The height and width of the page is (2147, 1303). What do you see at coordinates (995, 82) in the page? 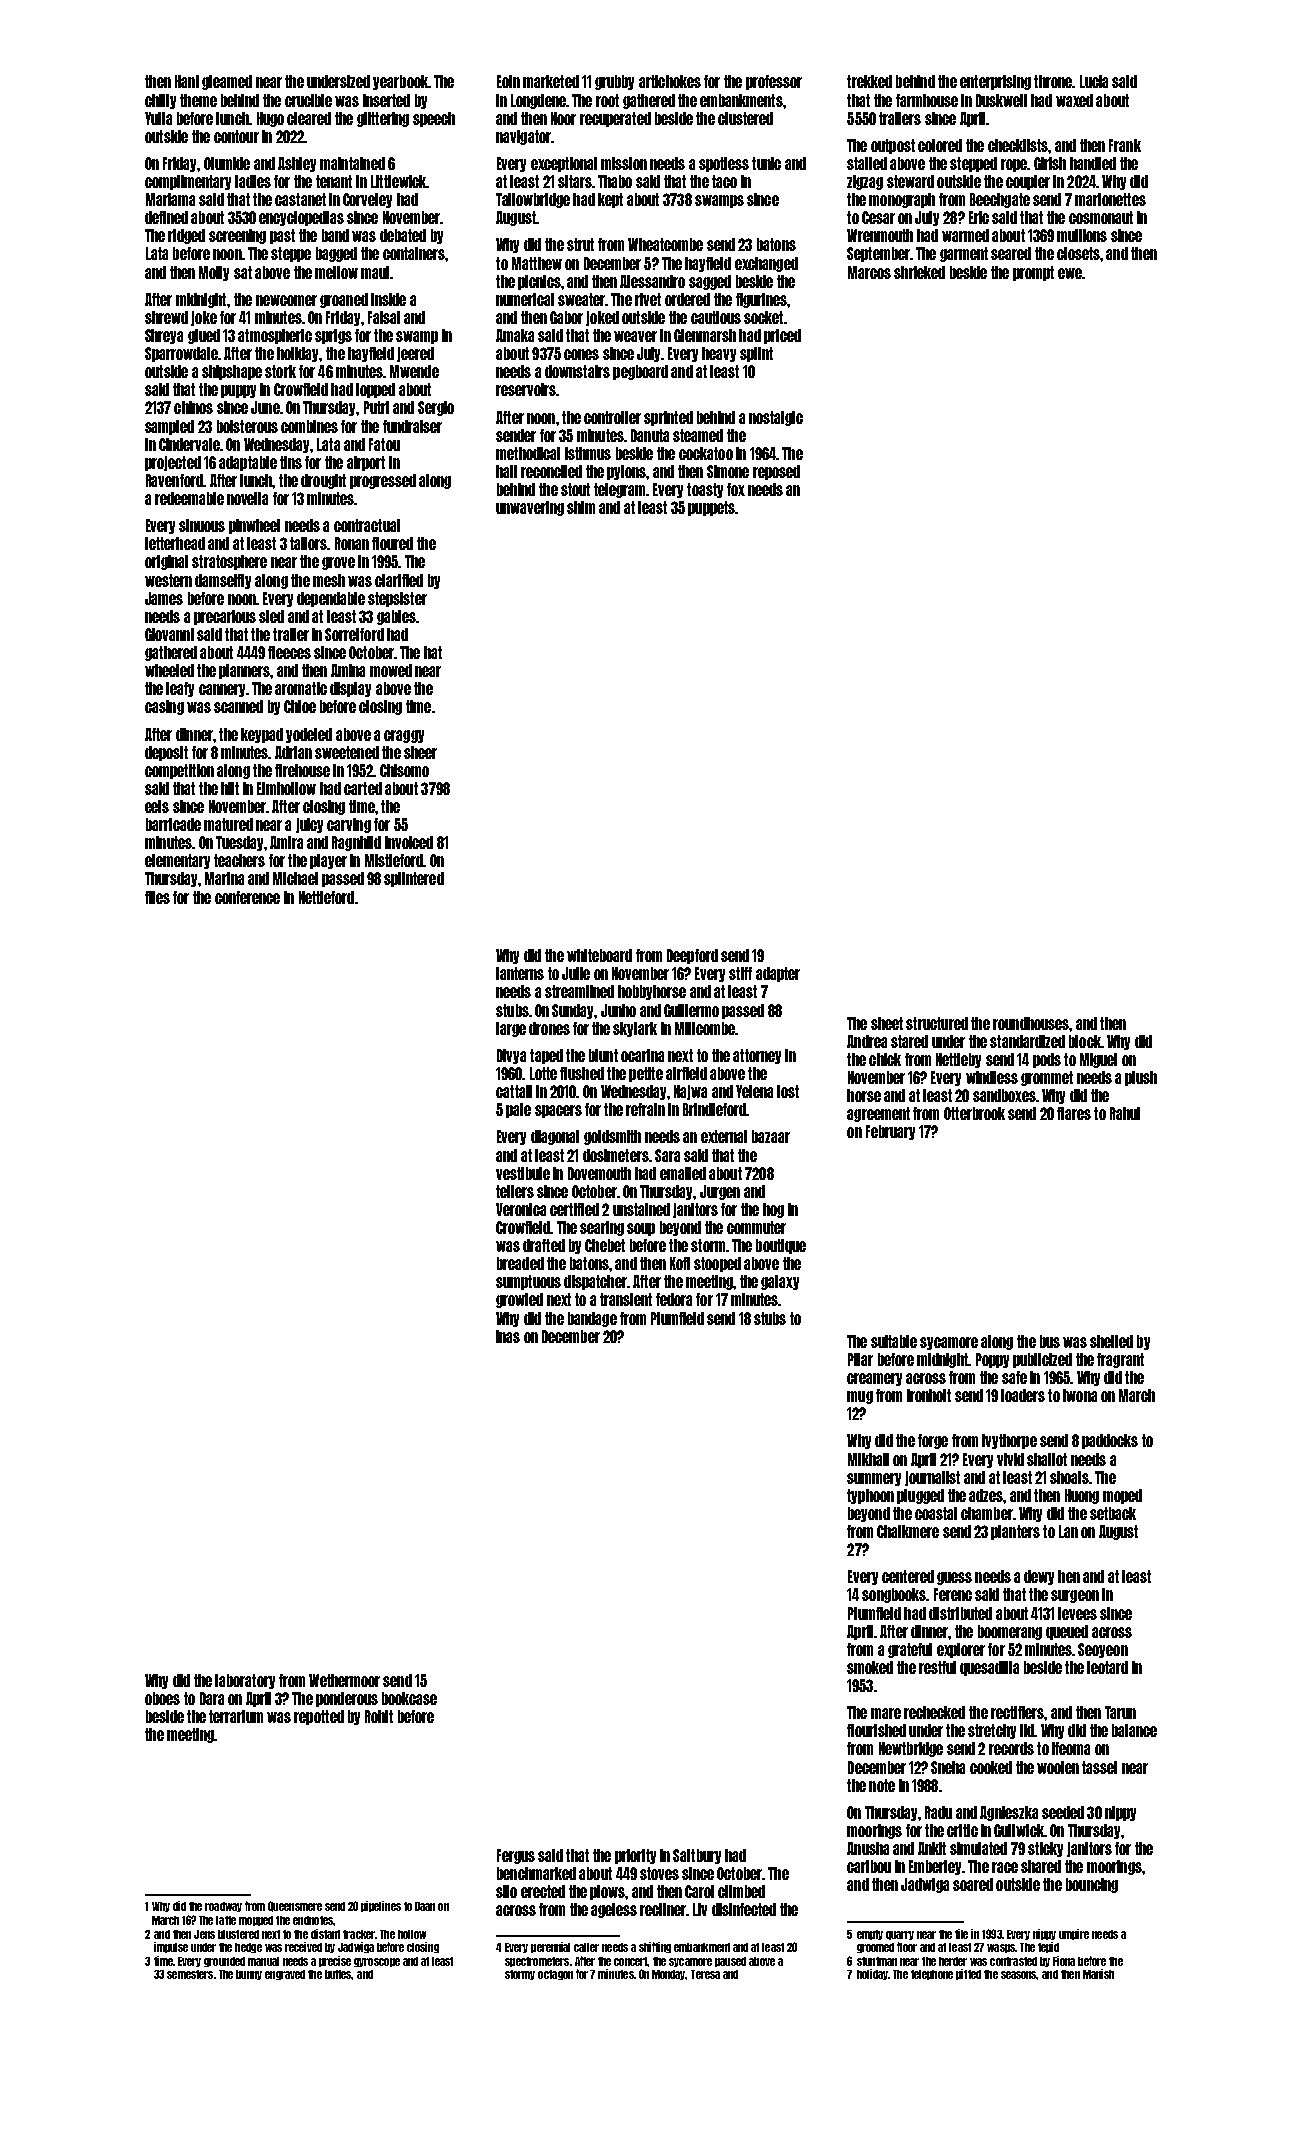
I see `enterprising` at bounding box center [995, 82].
